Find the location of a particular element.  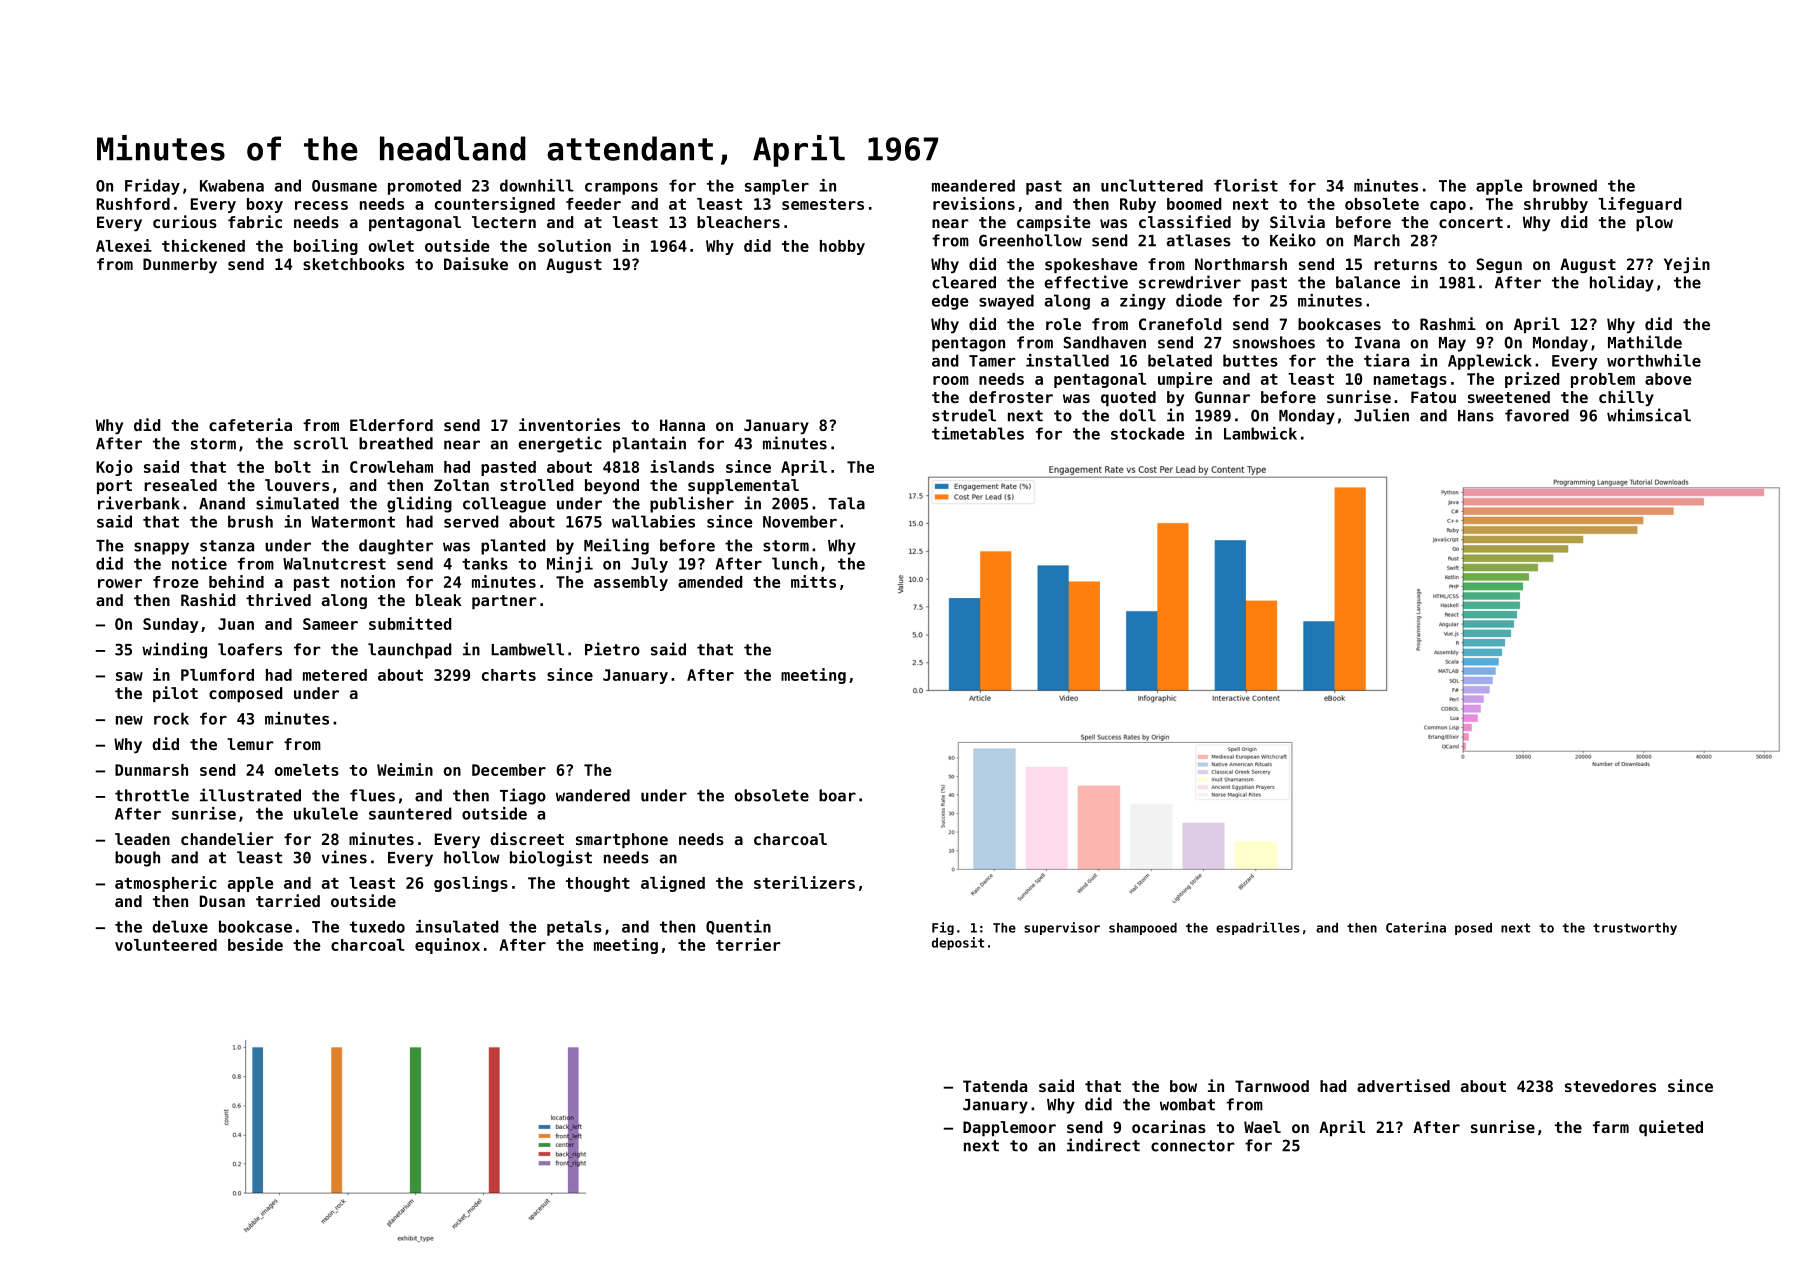

worthwhile is located at coordinates (1654, 360).
